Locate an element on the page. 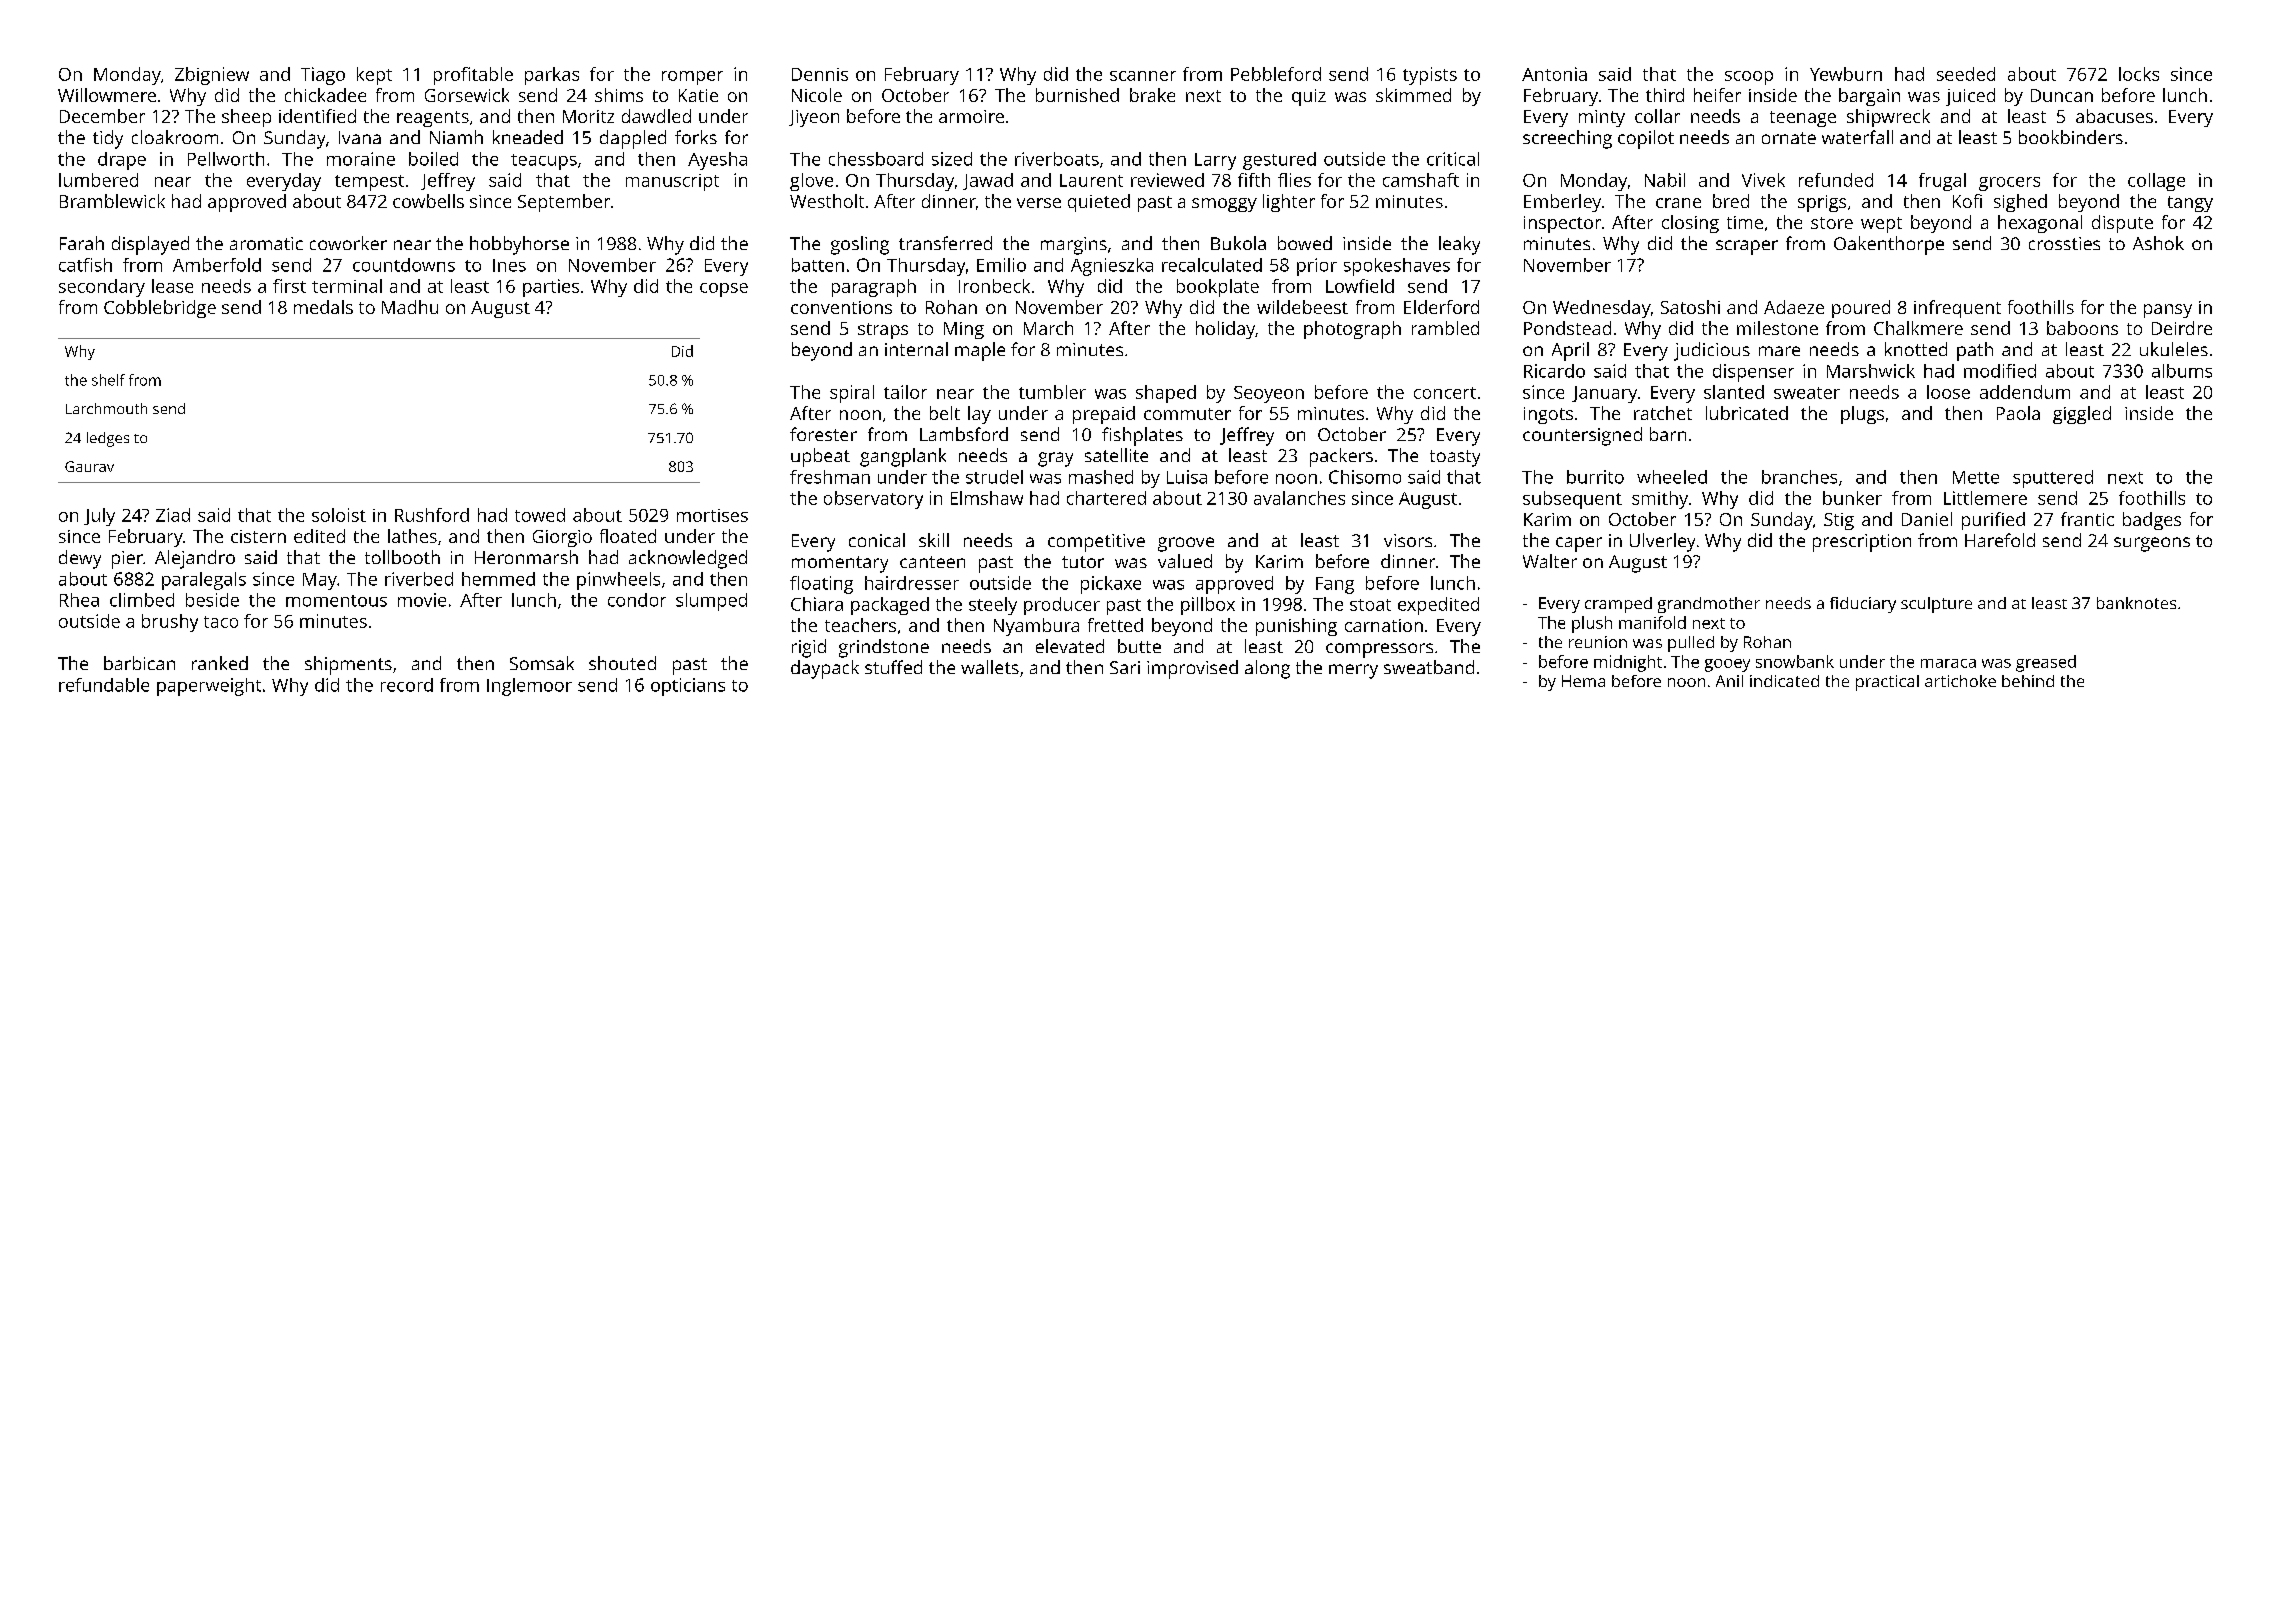 Image resolution: width=2271 pixels, height=1606 pixels. shelf is located at coordinates (108, 380).
